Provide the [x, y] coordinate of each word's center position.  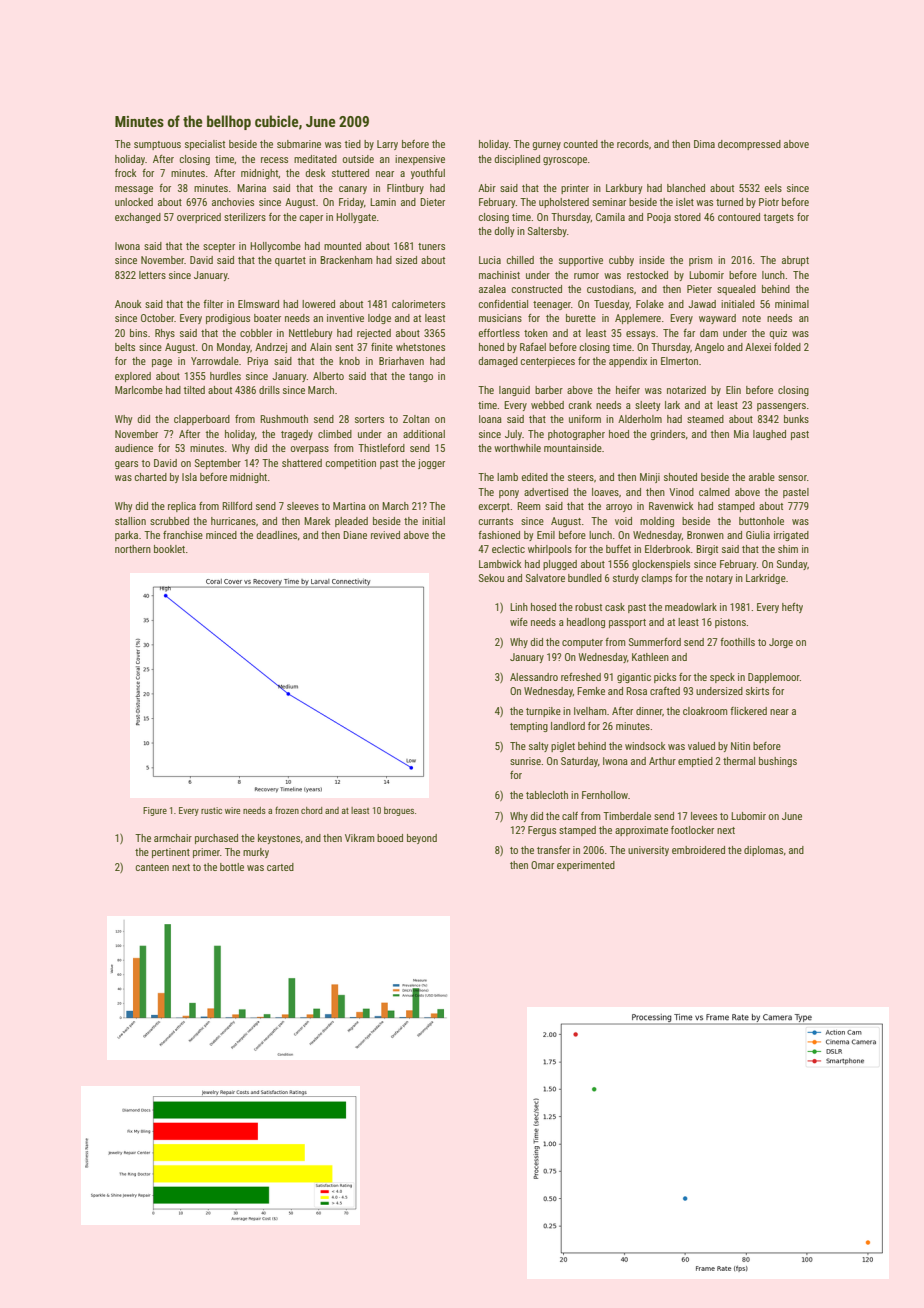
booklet [169, 549]
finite [382, 347]
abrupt [795, 261]
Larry [387, 145]
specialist [205, 145]
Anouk [128, 304]
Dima [704, 144]
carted [280, 867]
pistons [730, 623]
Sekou [491, 578]
